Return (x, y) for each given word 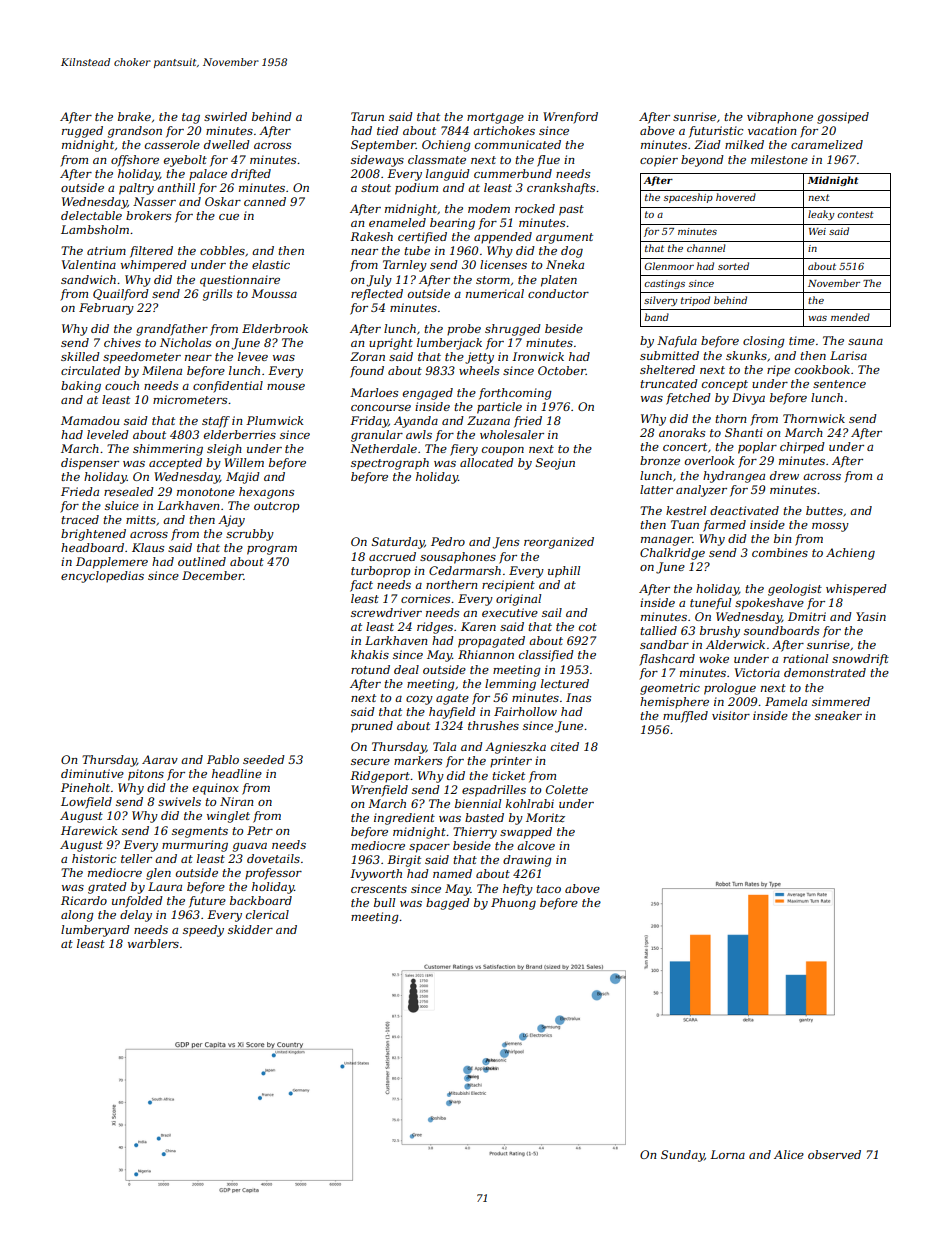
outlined (202, 561)
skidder (250, 929)
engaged (428, 394)
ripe (778, 371)
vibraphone (780, 118)
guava (250, 847)
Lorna (727, 1154)
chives (122, 342)
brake (134, 116)
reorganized (559, 543)
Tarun (367, 116)
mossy (830, 527)
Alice (789, 1154)
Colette (567, 789)
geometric (670, 689)
